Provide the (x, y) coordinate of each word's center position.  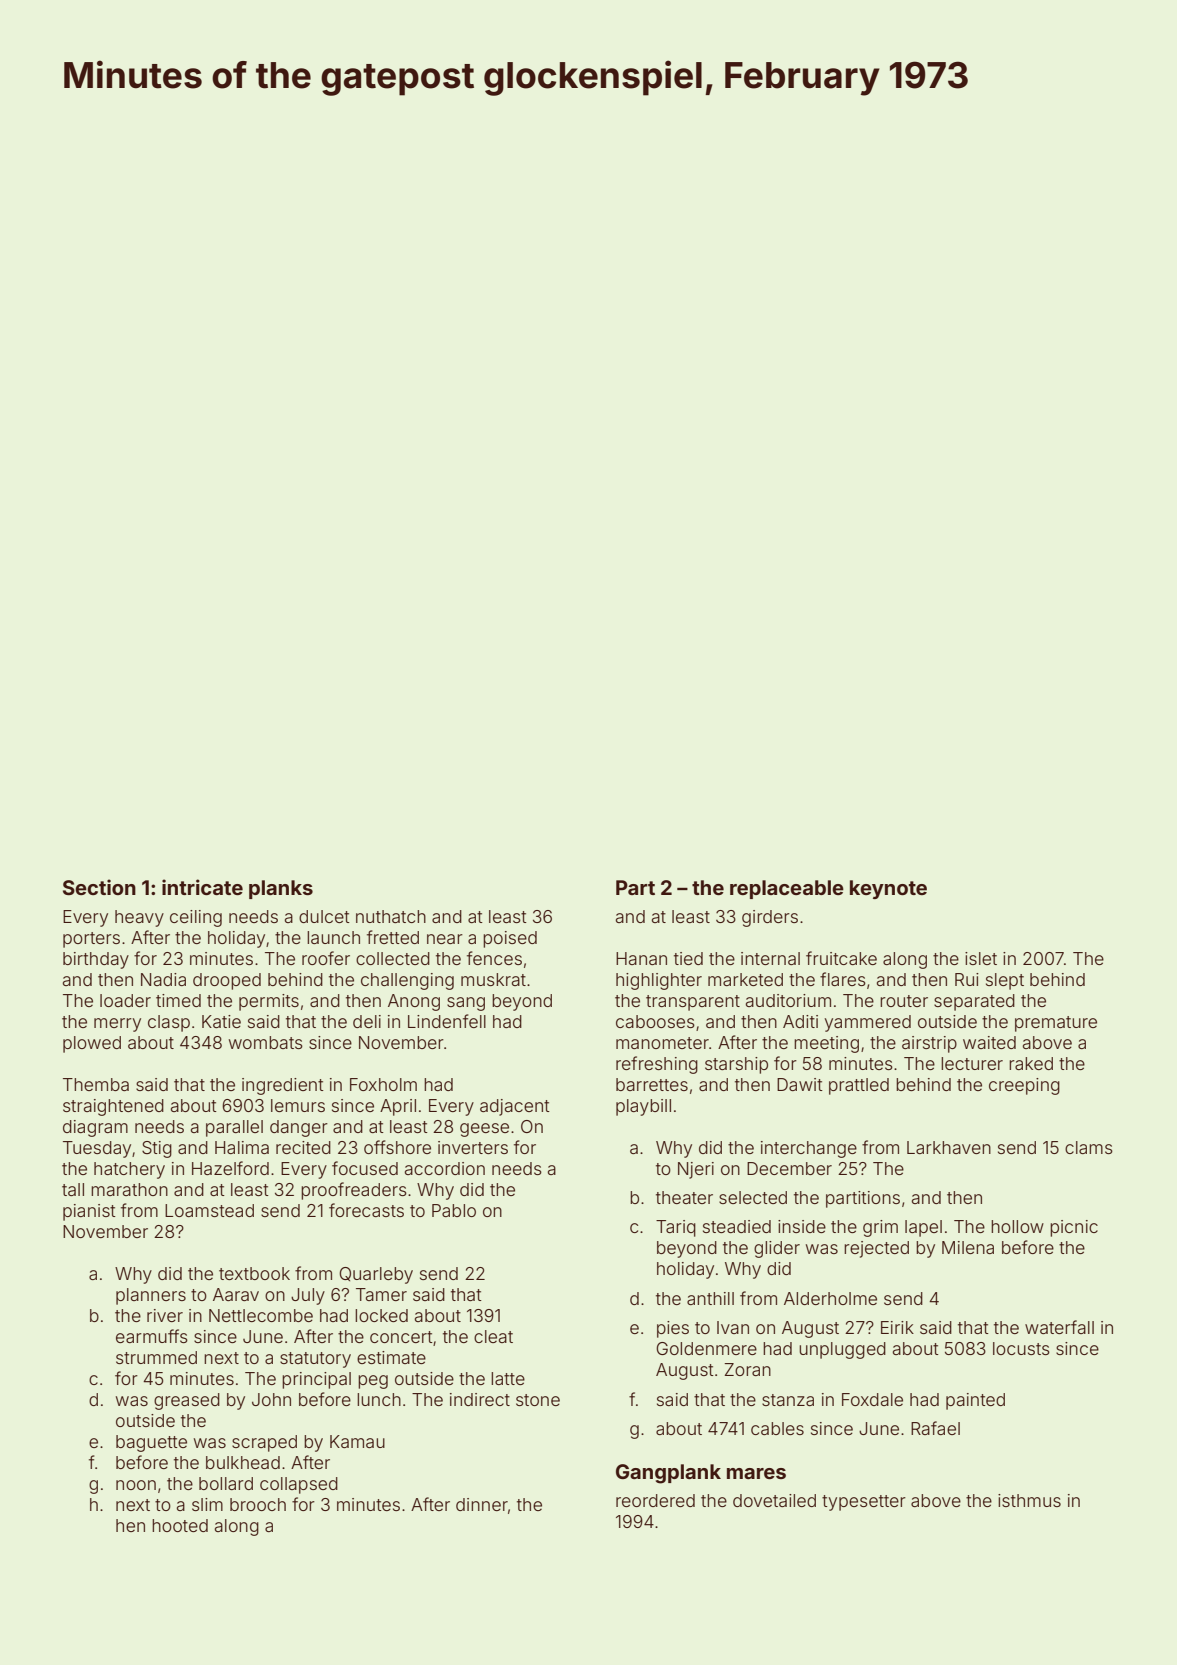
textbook (254, 1273)
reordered (655, 1500)
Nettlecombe (261, 1315)
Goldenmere (706, 1348)
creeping (1024, 1086)
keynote (888, 889)
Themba (96, 1084)
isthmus (1029, 1500)
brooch (258, 1504)
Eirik (897, 1327)
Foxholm (383, 1084)
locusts (1021, 1348)
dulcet (324, 916)
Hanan (641, 958)
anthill (710, 1298)
